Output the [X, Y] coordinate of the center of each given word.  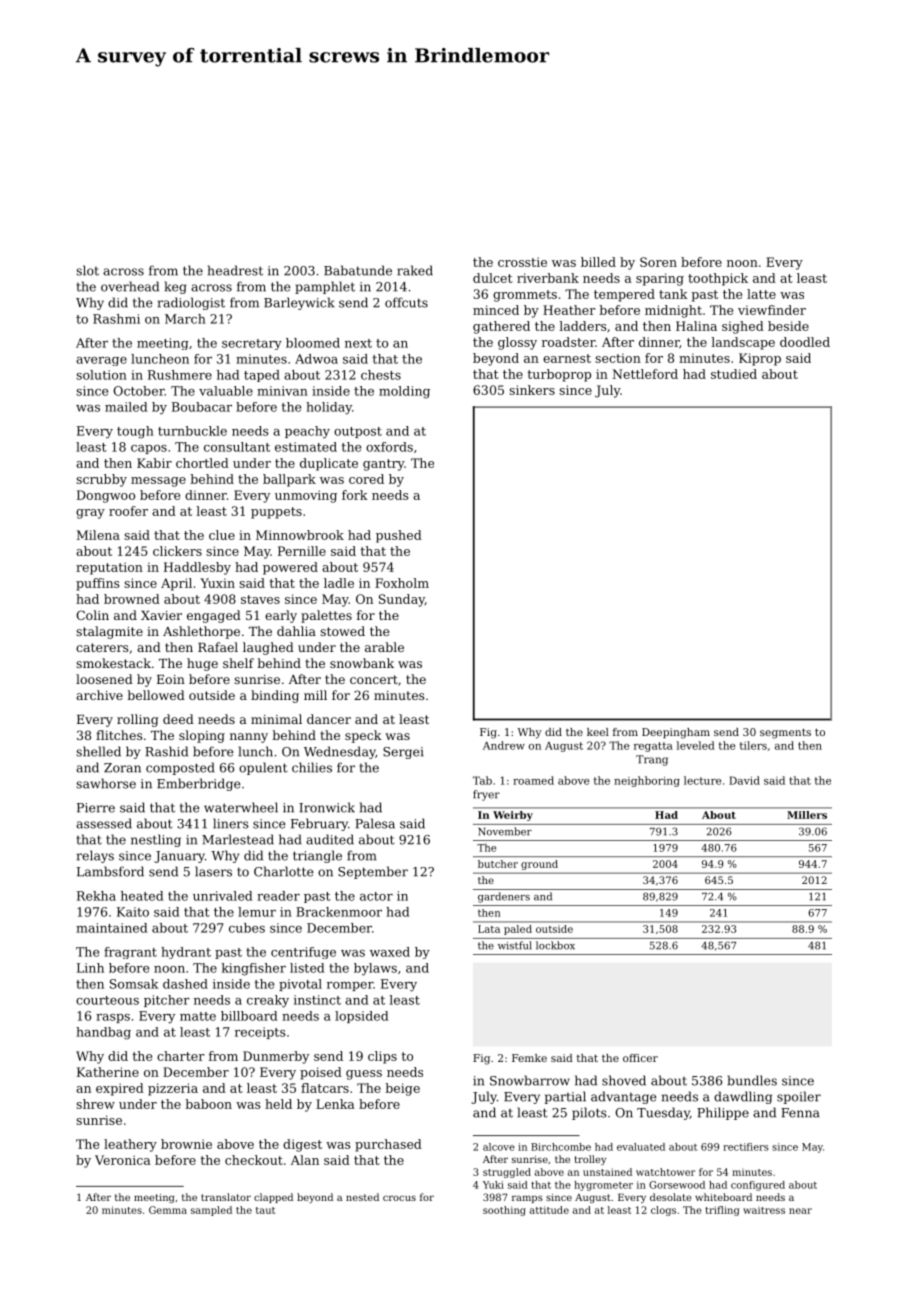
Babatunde [358, 270]
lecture [702, 780]
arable [384, 647]
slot [87, 270]
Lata [489, 929]
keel [598, 732]
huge [202, 664]
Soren [658, 262]
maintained [111, 928]
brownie [186, 1144]
